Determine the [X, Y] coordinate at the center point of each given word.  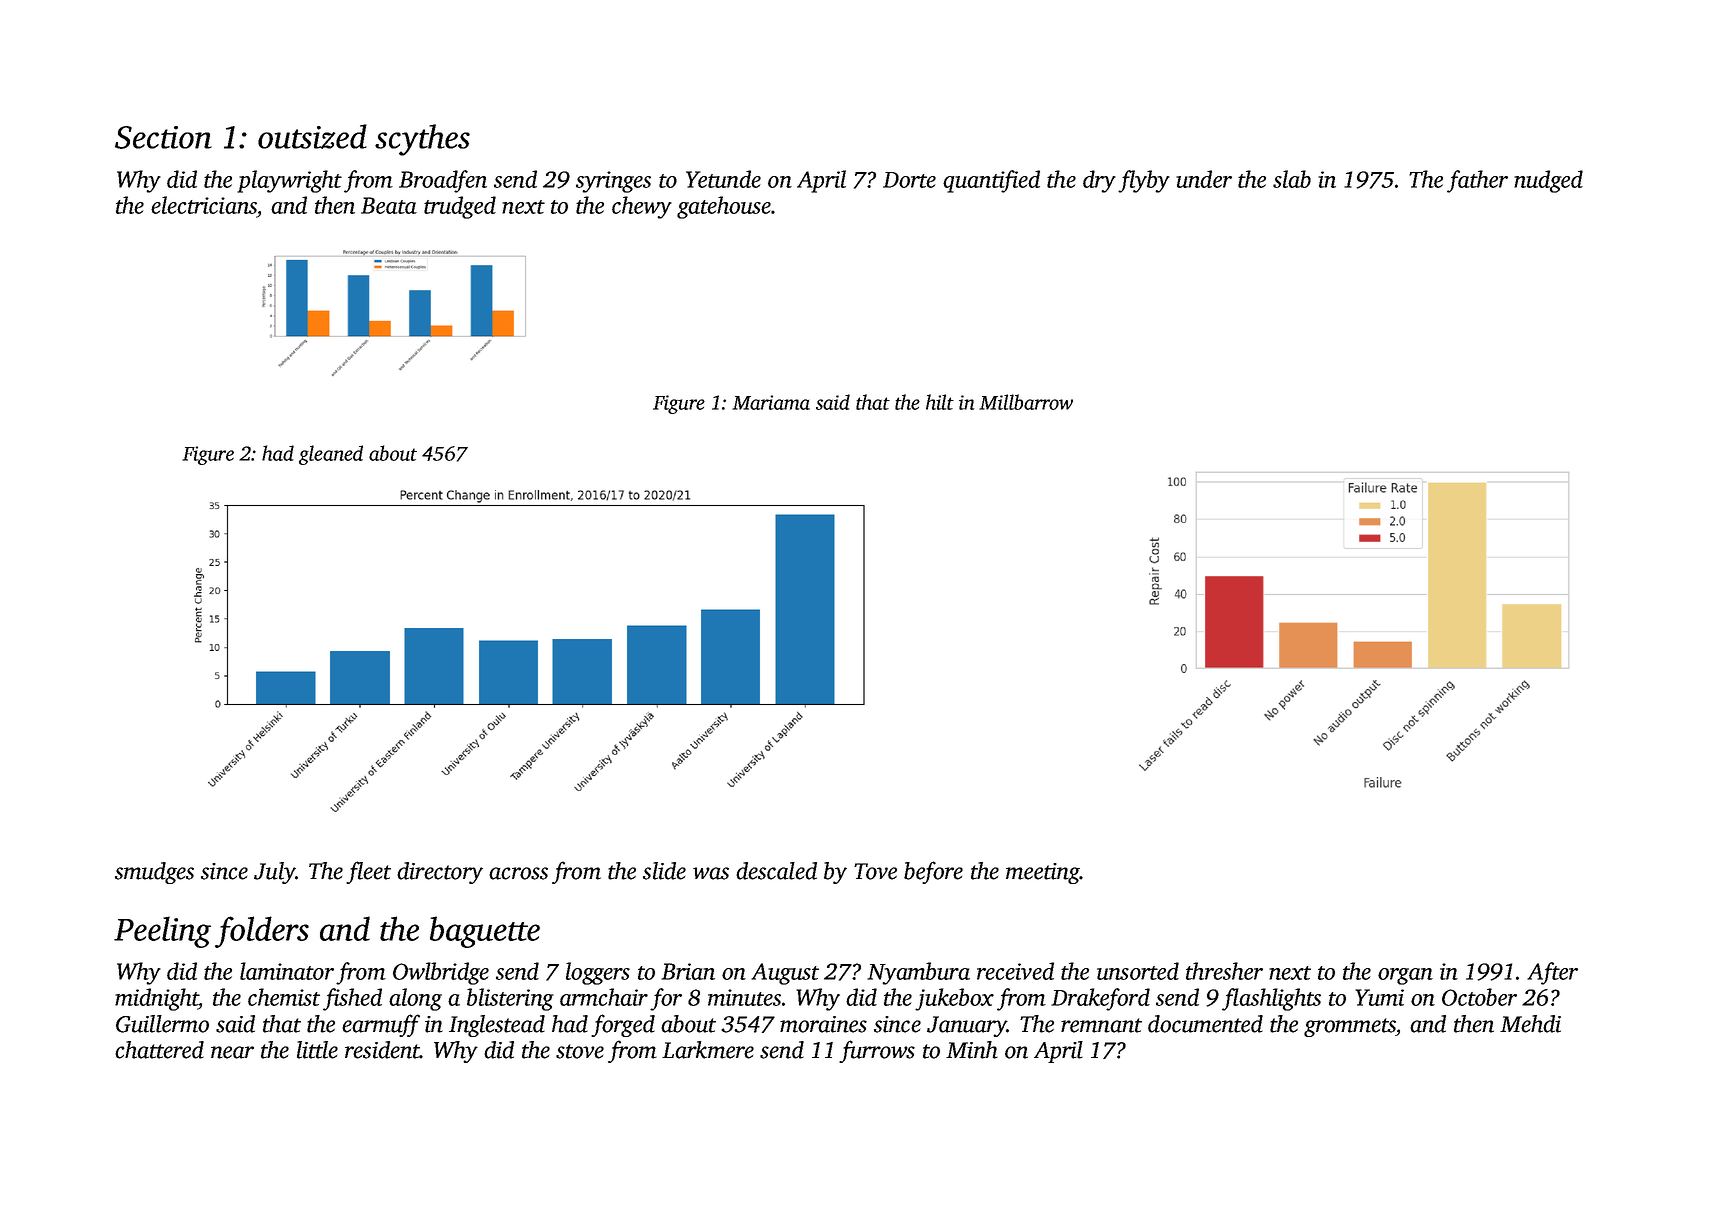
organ [1405, 976]
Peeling [162, 932]
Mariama [771, 402]
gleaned [331, 455]
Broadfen [443, 181]
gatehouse [724, 207]
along [415, 999]
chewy [642, 207]
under [1204, 179]
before [933, 872]
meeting [1043, 873]
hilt [940, 402]
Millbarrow [1026, 402]
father [1477, 181]
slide [664, 871]
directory [440, 873]
